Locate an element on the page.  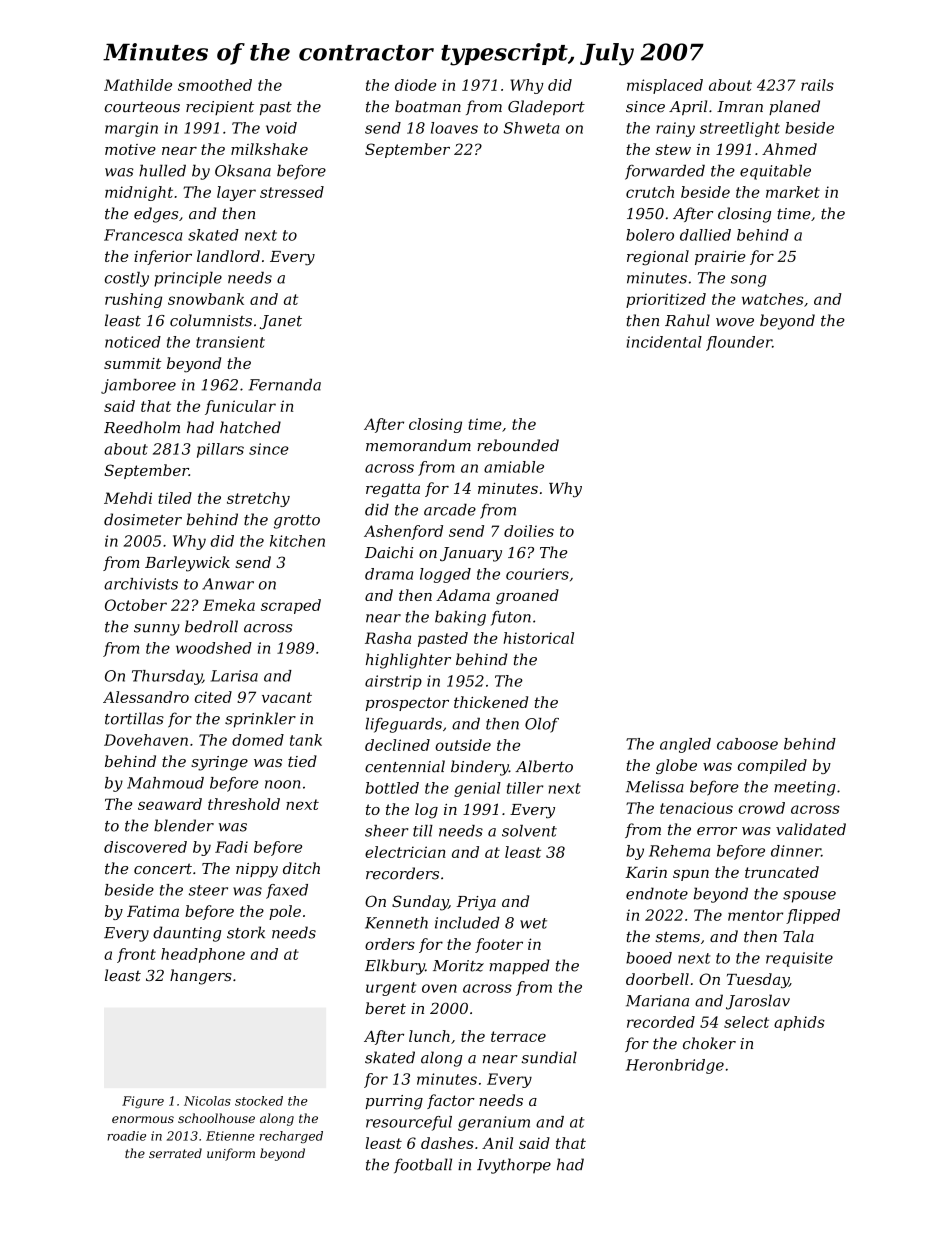
aphids is located at coordinates (799, 1023).
